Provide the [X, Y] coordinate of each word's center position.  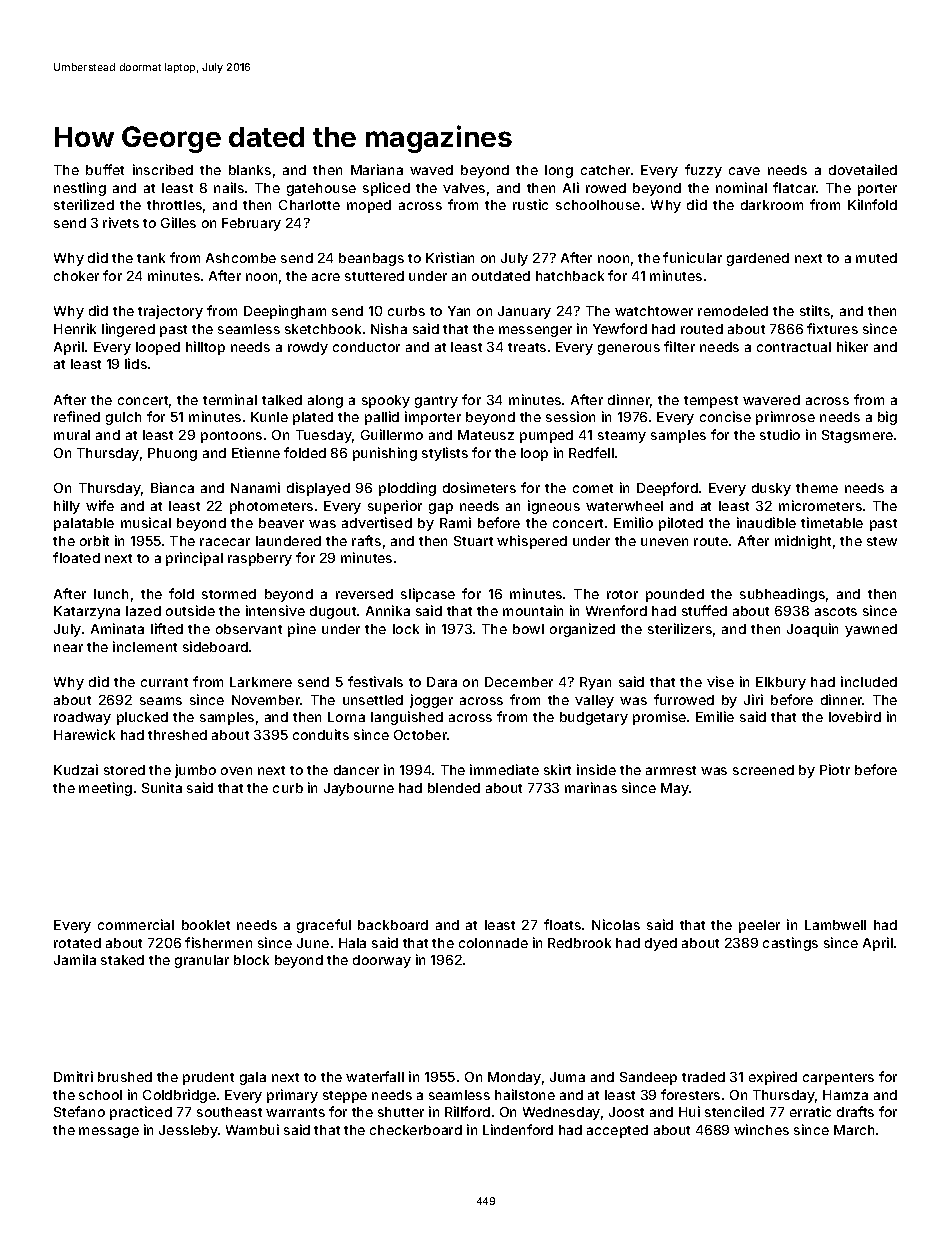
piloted [681, 524]
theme [817, 488]
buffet [105, 169]
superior [395, 507]
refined [77, 416]
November [266, 700]
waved [431, 170]
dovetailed [863, 169]
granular [202, 961]
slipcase [428, 595]
